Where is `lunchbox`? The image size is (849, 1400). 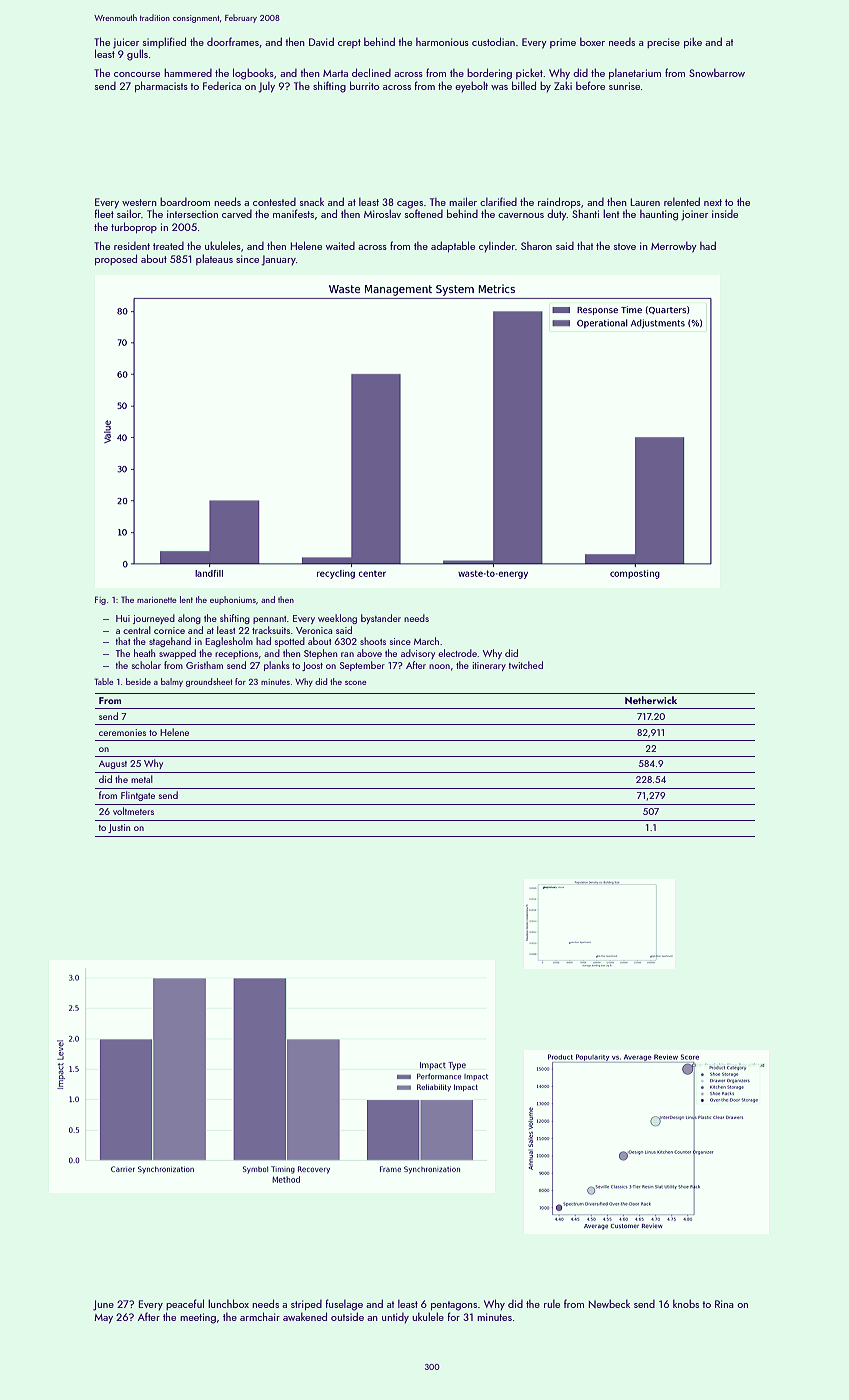
lunchbox is located at coordinates (228, 1303).
